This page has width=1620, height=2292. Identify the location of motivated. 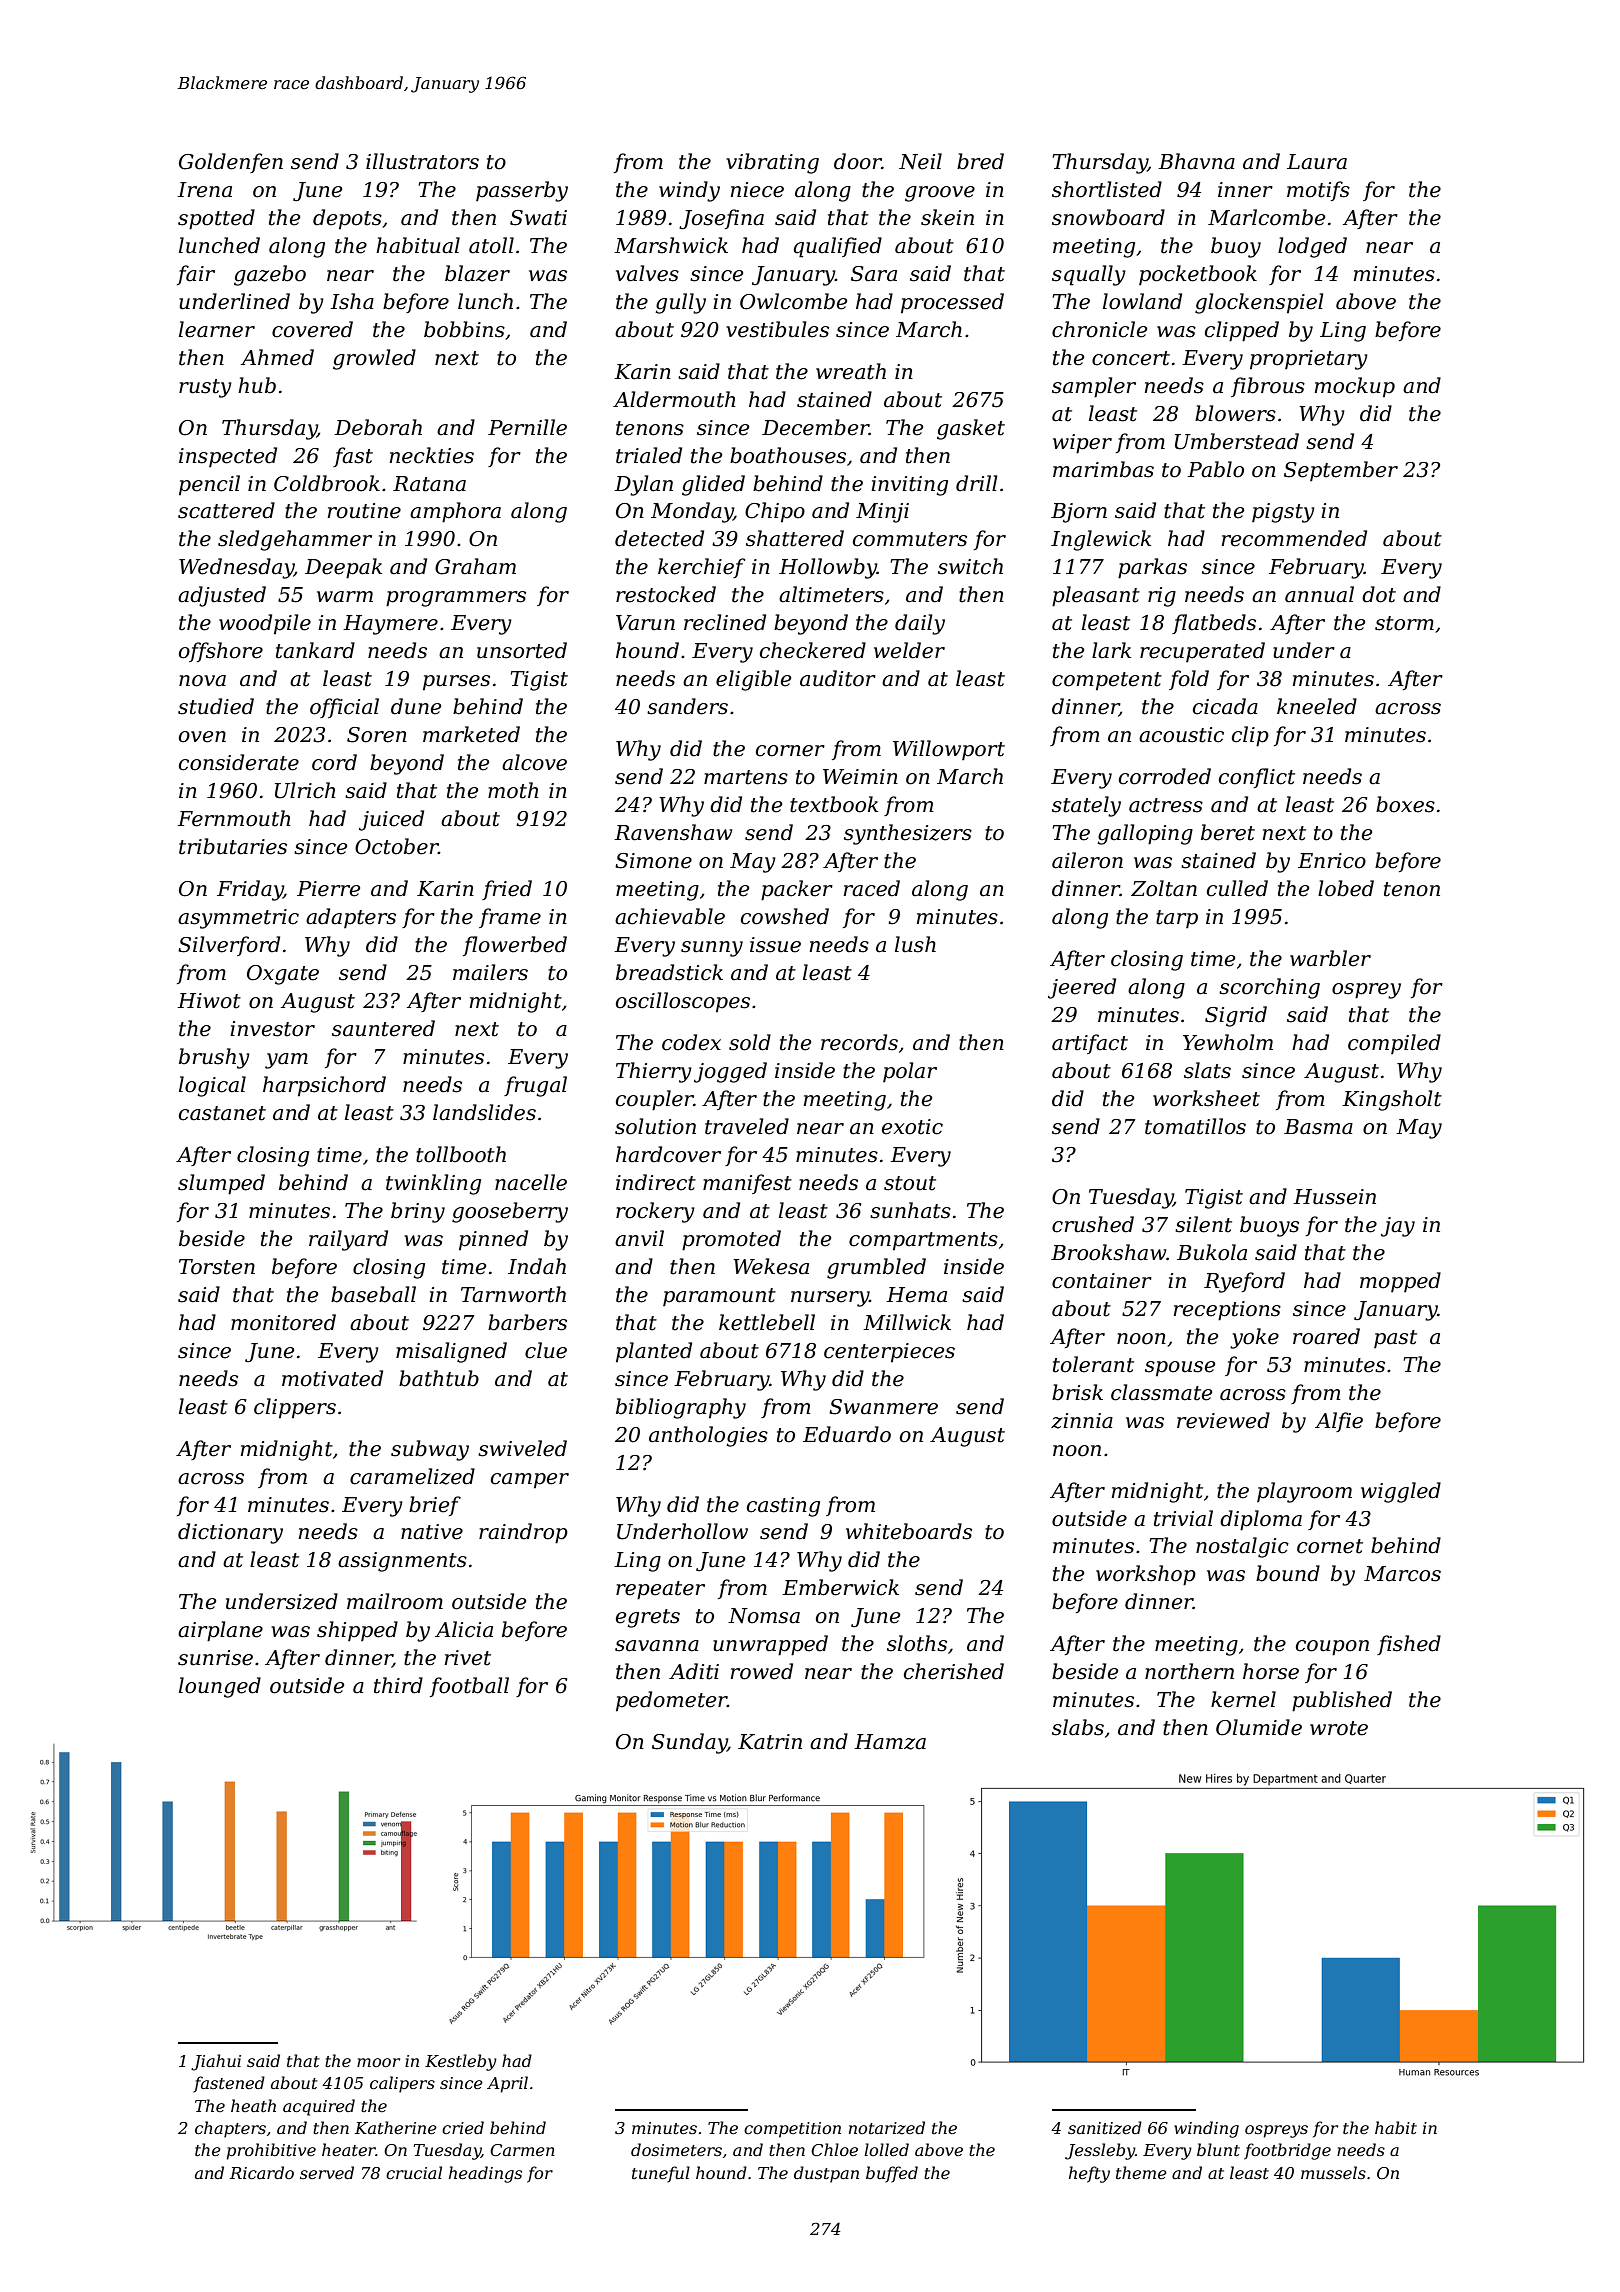
(332, 1378).
